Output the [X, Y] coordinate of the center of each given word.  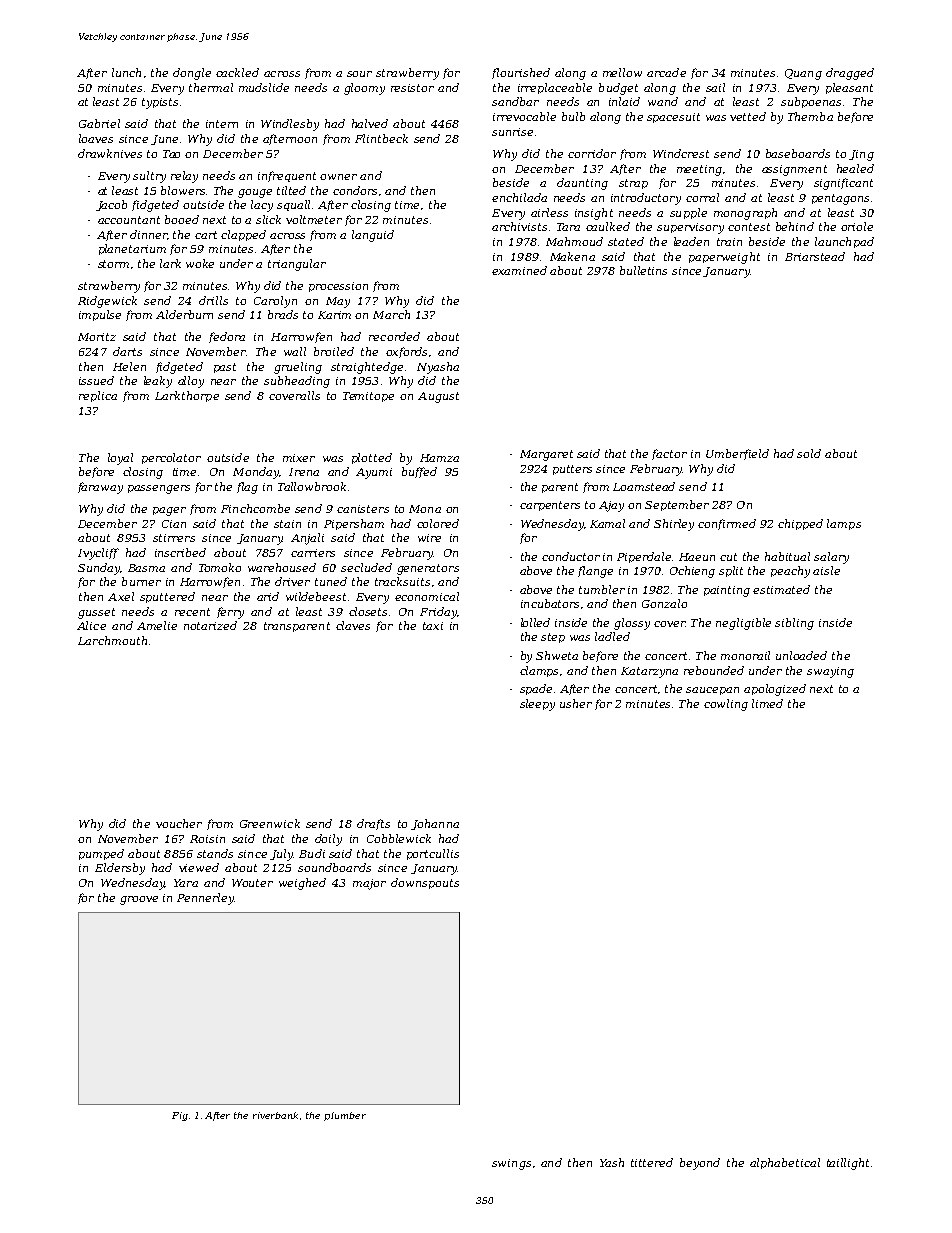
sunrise [512, 132]
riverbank [275, 1115]
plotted [372, 458]
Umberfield [737, 454]
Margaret [546, 455]
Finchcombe [255, 508]
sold [809, 453]
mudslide [264, 87]
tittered [652, 1162]
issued [96, 380]
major [369, 884]
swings [511, 1164]
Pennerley [205, 899]
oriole [857, 226]
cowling [726, 705]
